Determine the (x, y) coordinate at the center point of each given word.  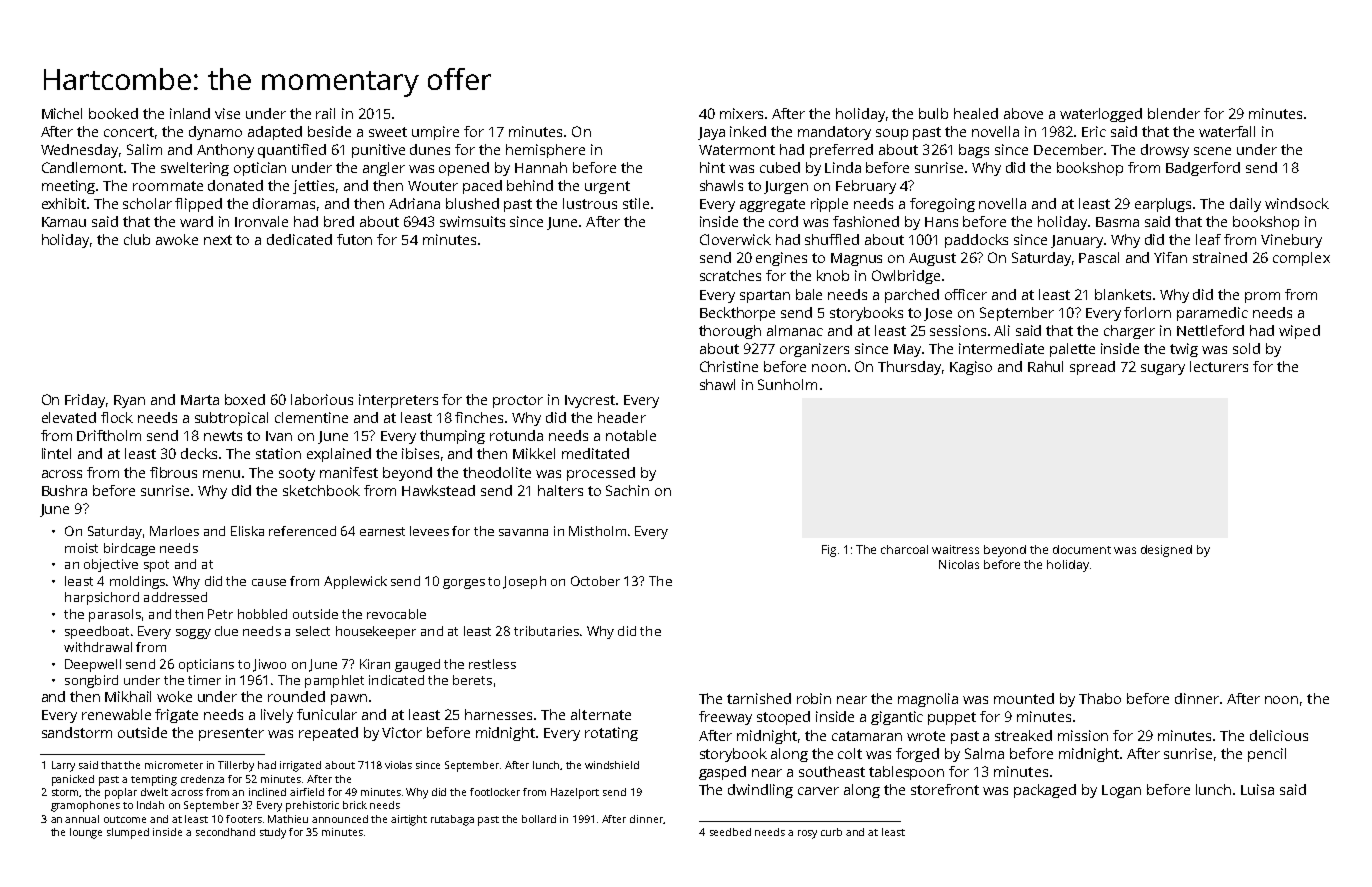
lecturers (1219, 366)
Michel (62, 113)
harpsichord (102, 598)
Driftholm (109, 435)
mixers (743, 113)
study (273, 833)
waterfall (1227, 131)
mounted (1024, 698)
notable (631, 435)
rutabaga (452, 820)
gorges (464, 584)
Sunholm (787, 384)
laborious (322, 399)
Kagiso (971, 368)
